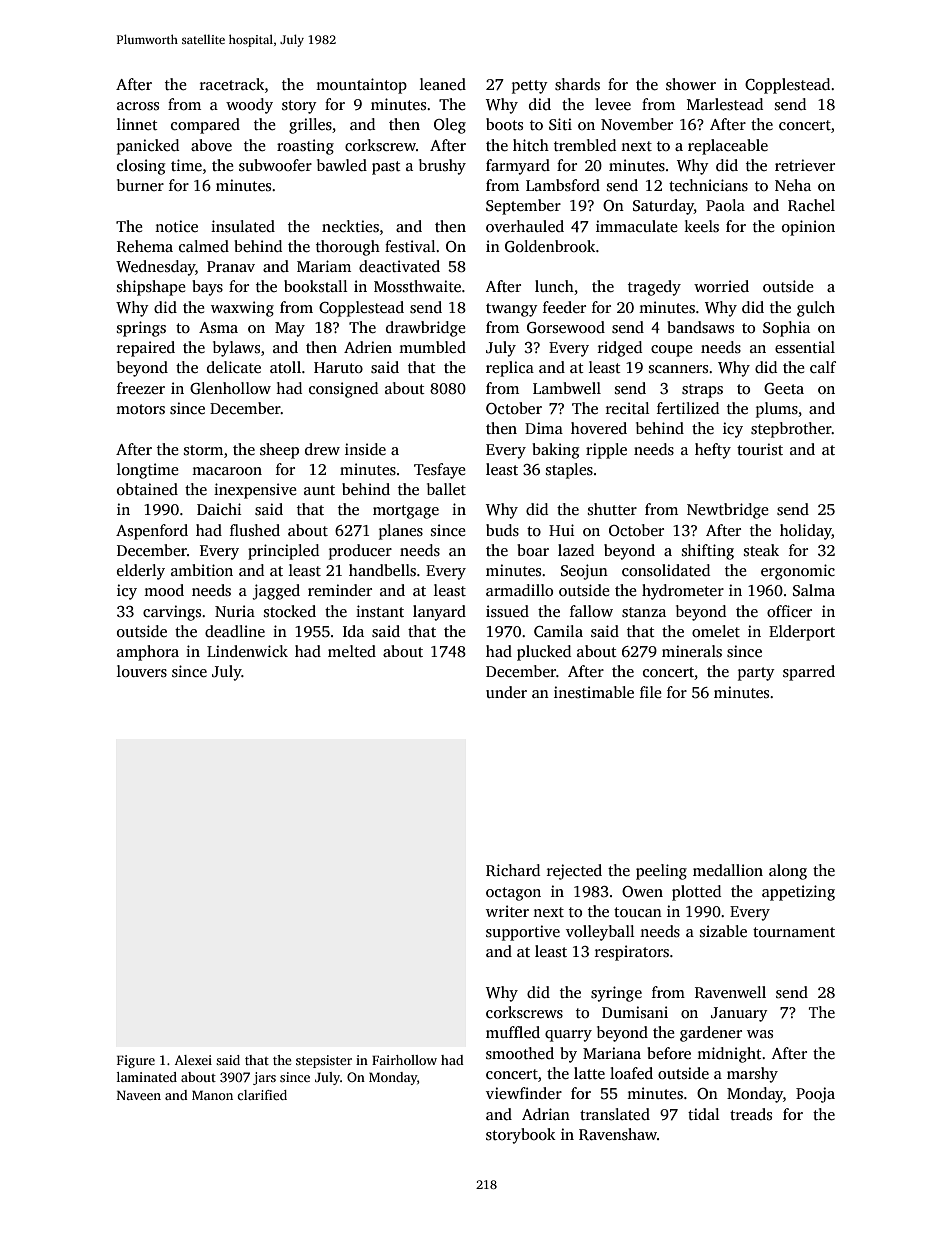 The height and width of the page is (1233, 952). What do you see at coordinates (232, 84) in the page?
I see `racetrack` at bounding box center [232, 84].
